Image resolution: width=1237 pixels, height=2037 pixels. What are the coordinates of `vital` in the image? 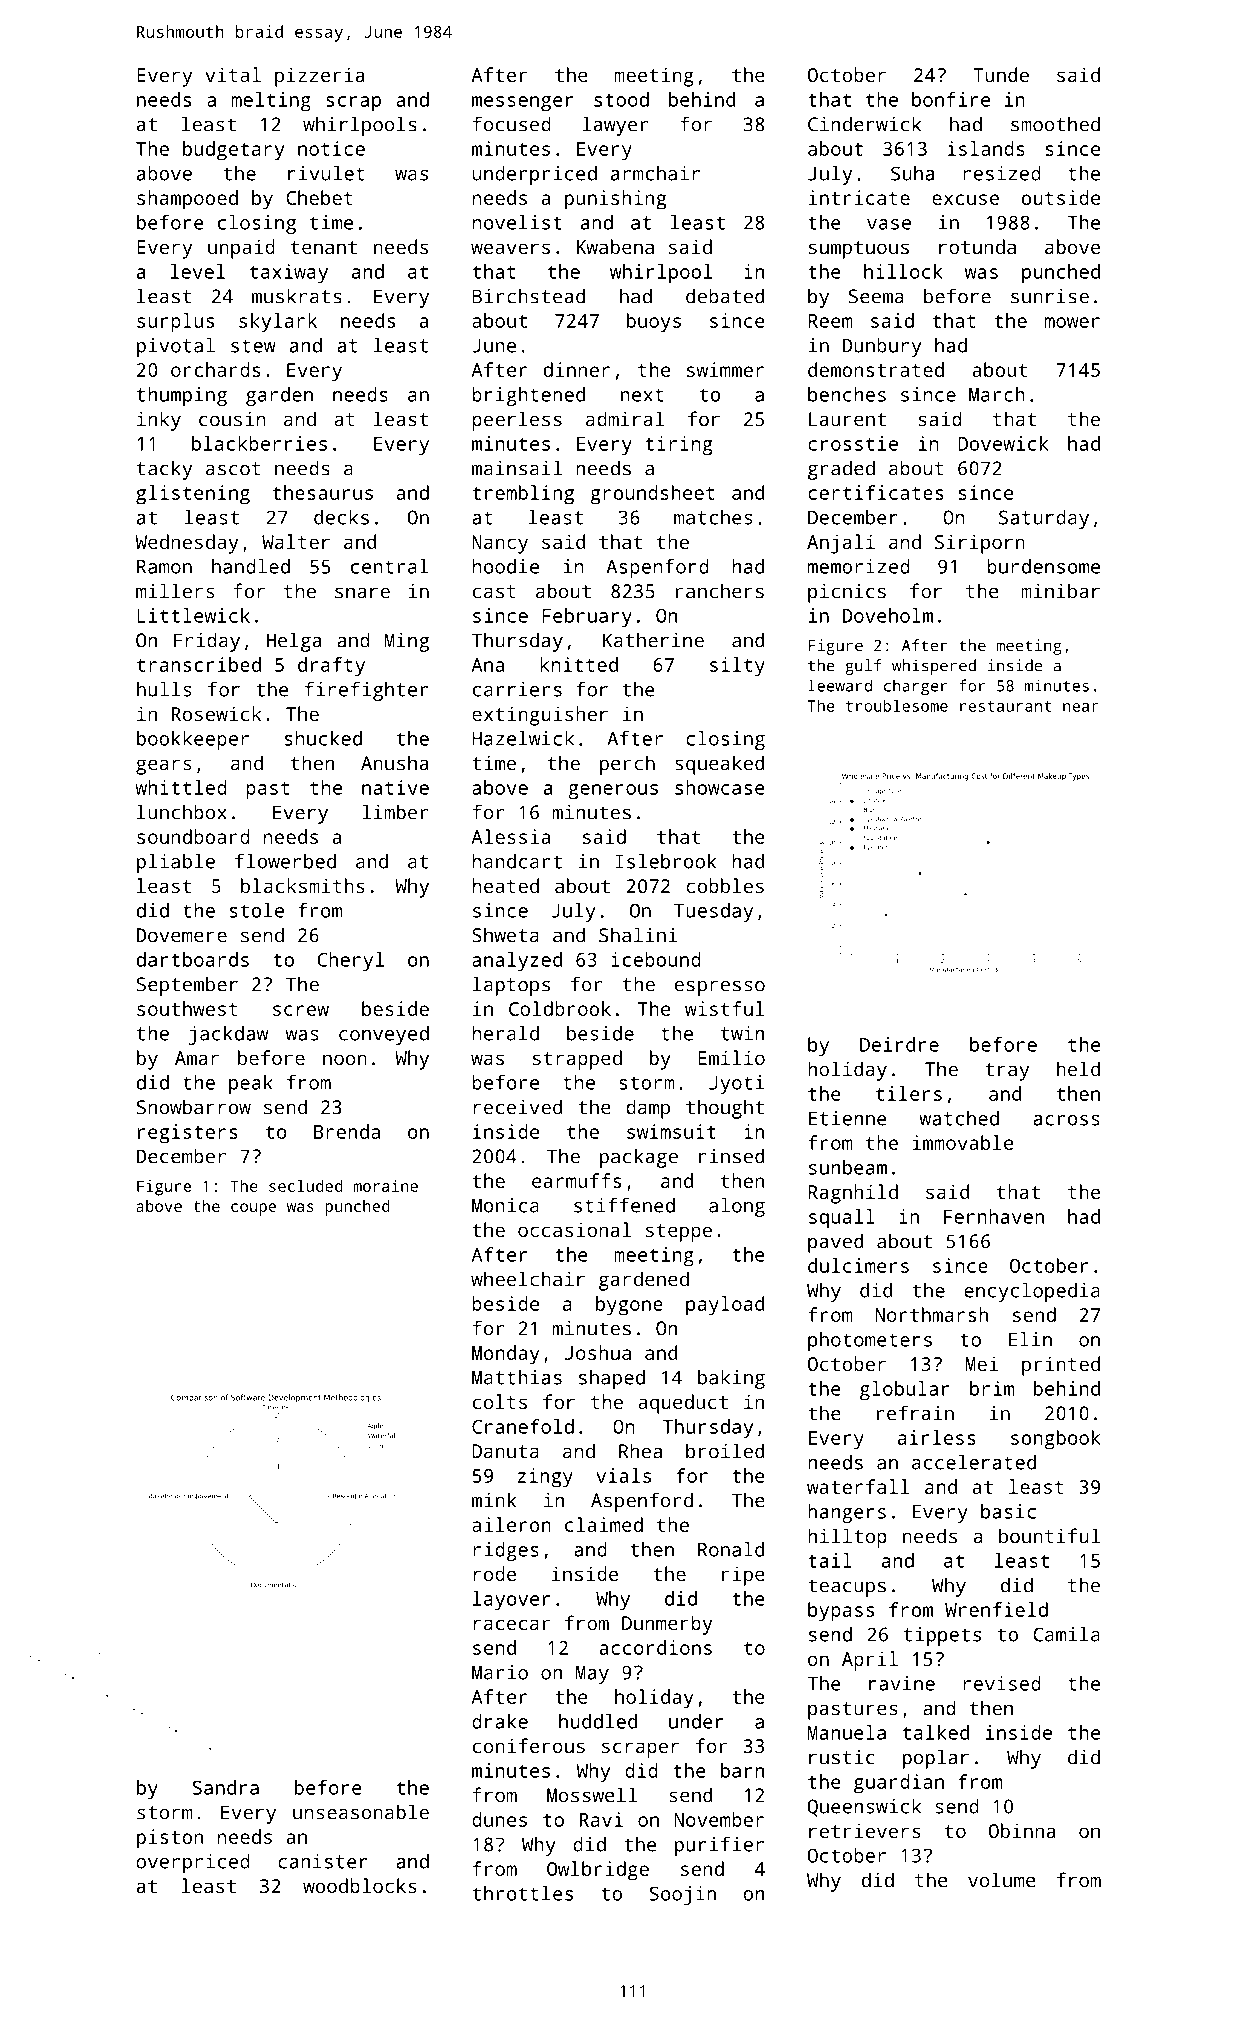 It's located at (233, 74).
